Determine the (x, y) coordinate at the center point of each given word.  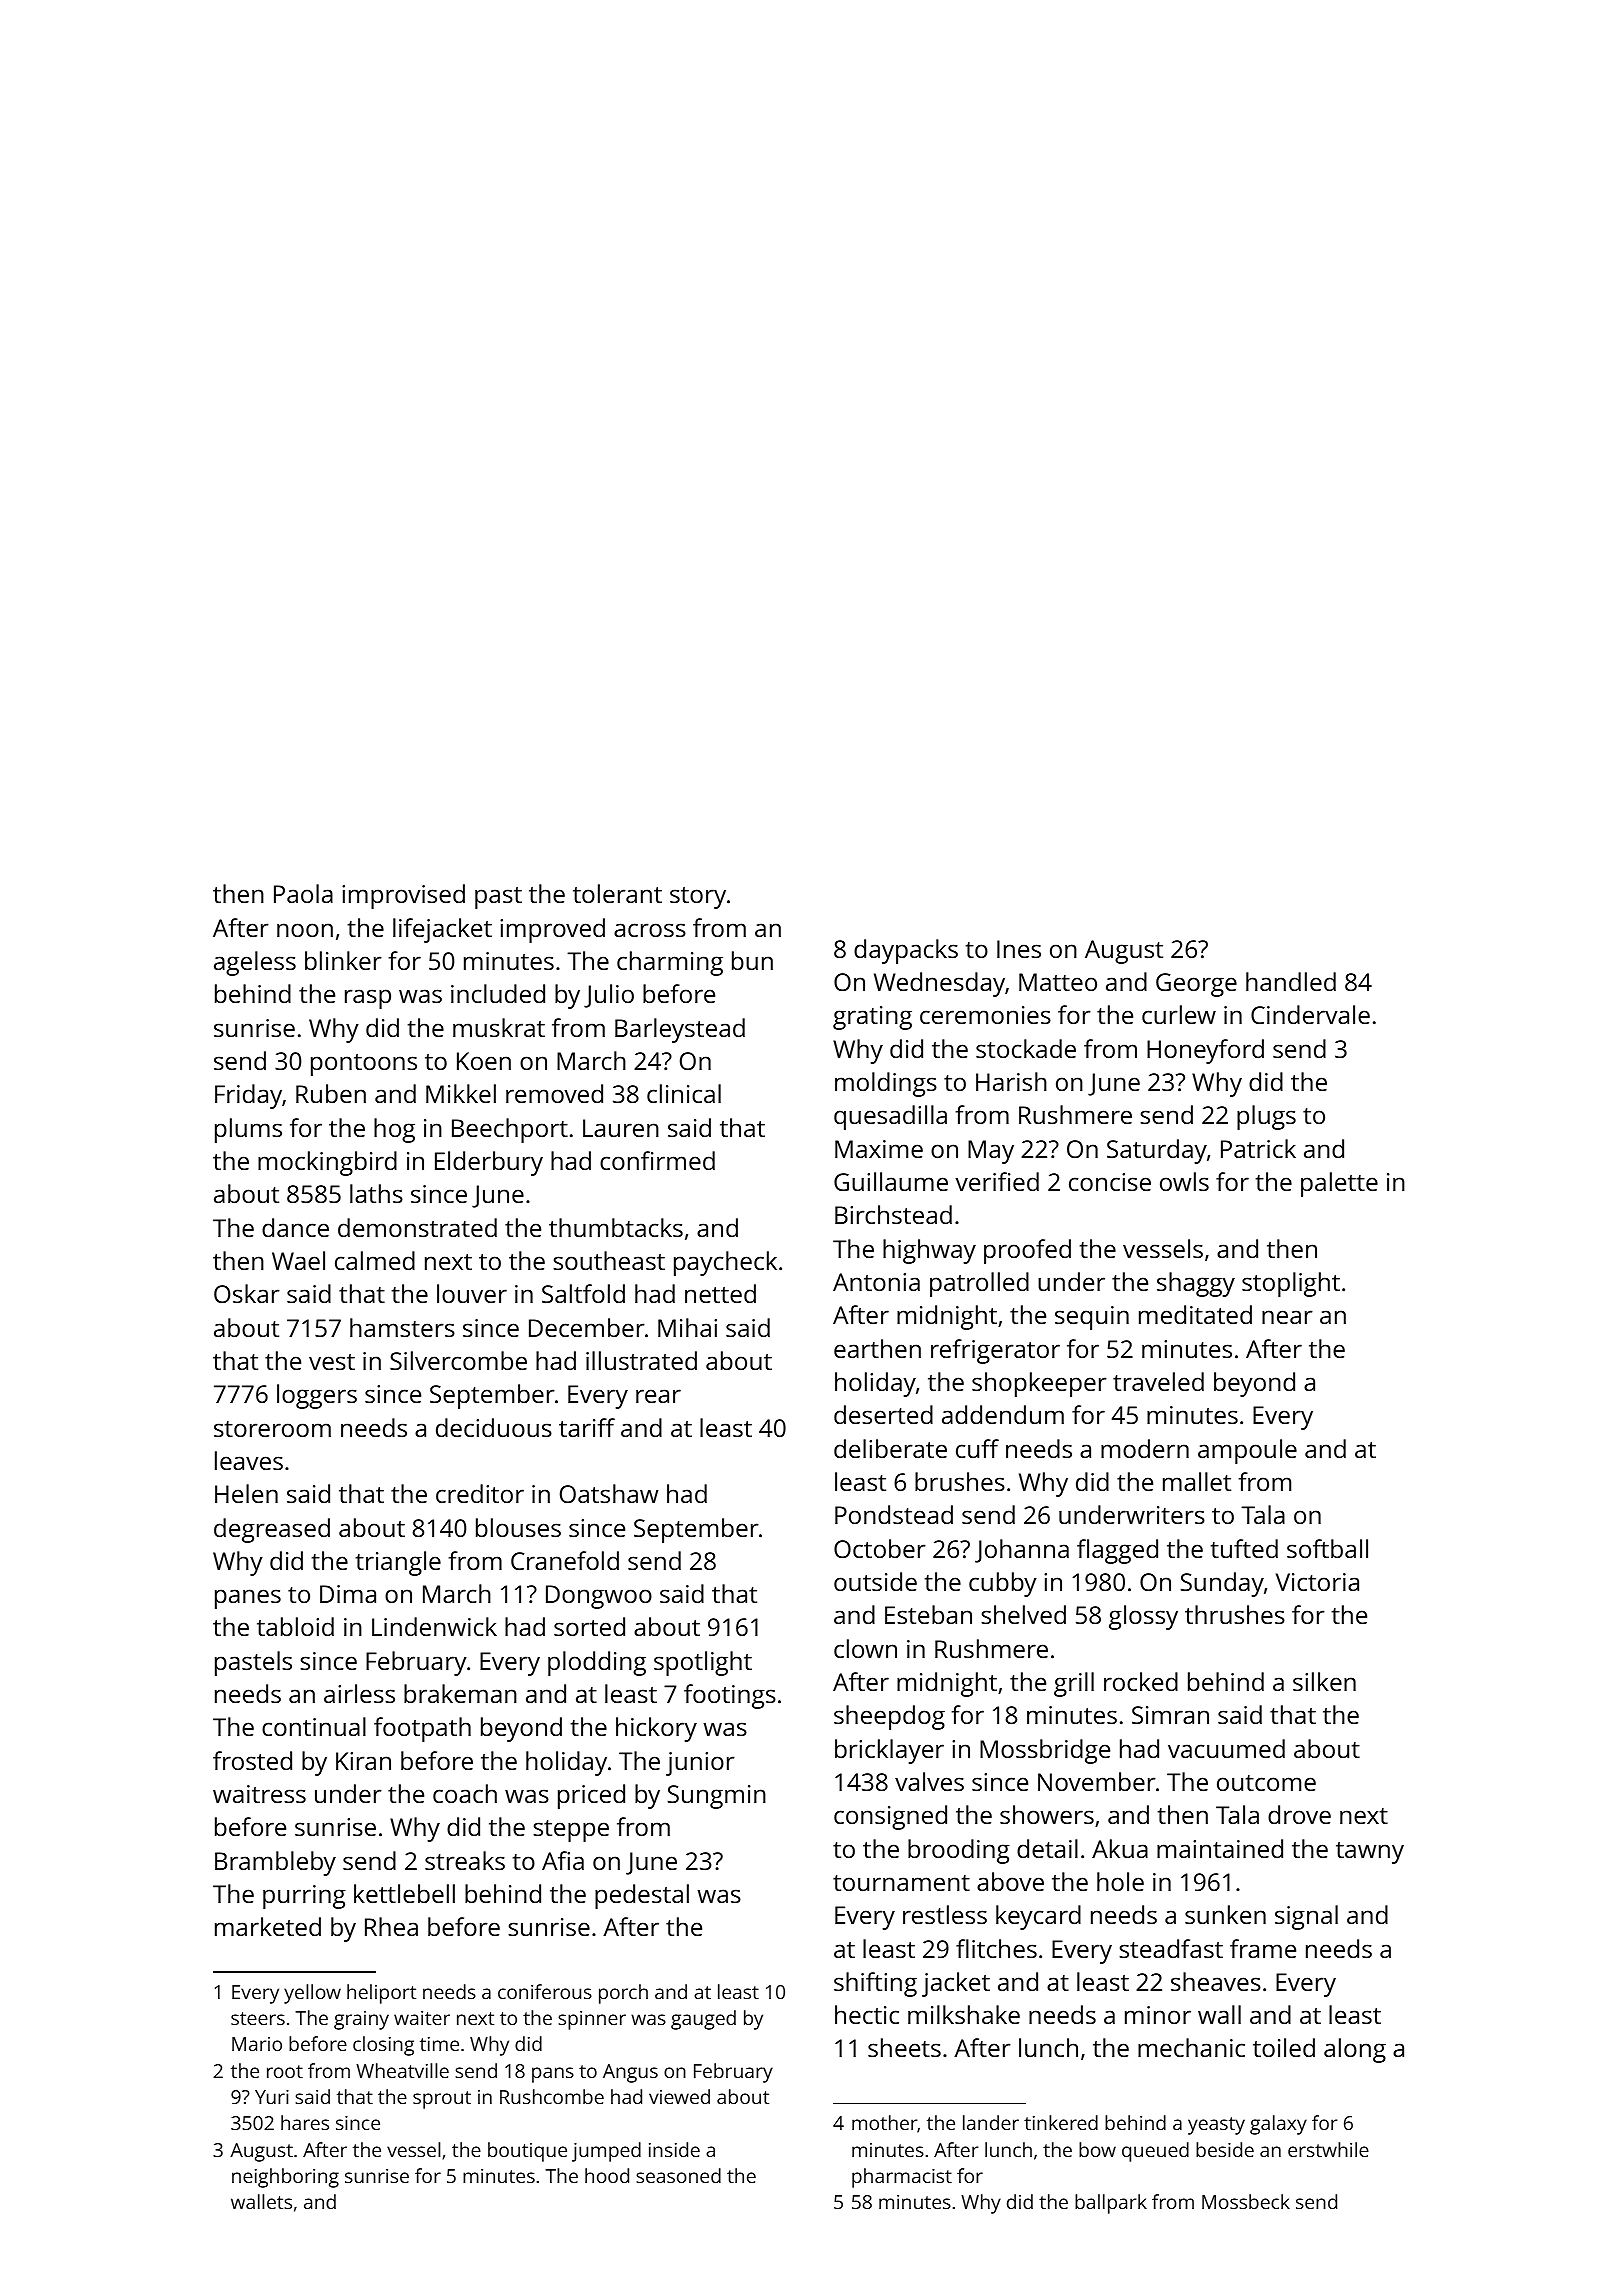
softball (1327, 1548)
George (1196, 985)
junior (700, 1764)
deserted (883, 1414)
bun (752, 960)
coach (465, 1793)
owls (1184, 1181)
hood (607, 2175)
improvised (403, 896)
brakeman (460, 1693)
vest (332, 1362)
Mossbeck (1246, 2201)
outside (875, 1581)
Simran (1170, 1715)
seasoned (679, 2175)
